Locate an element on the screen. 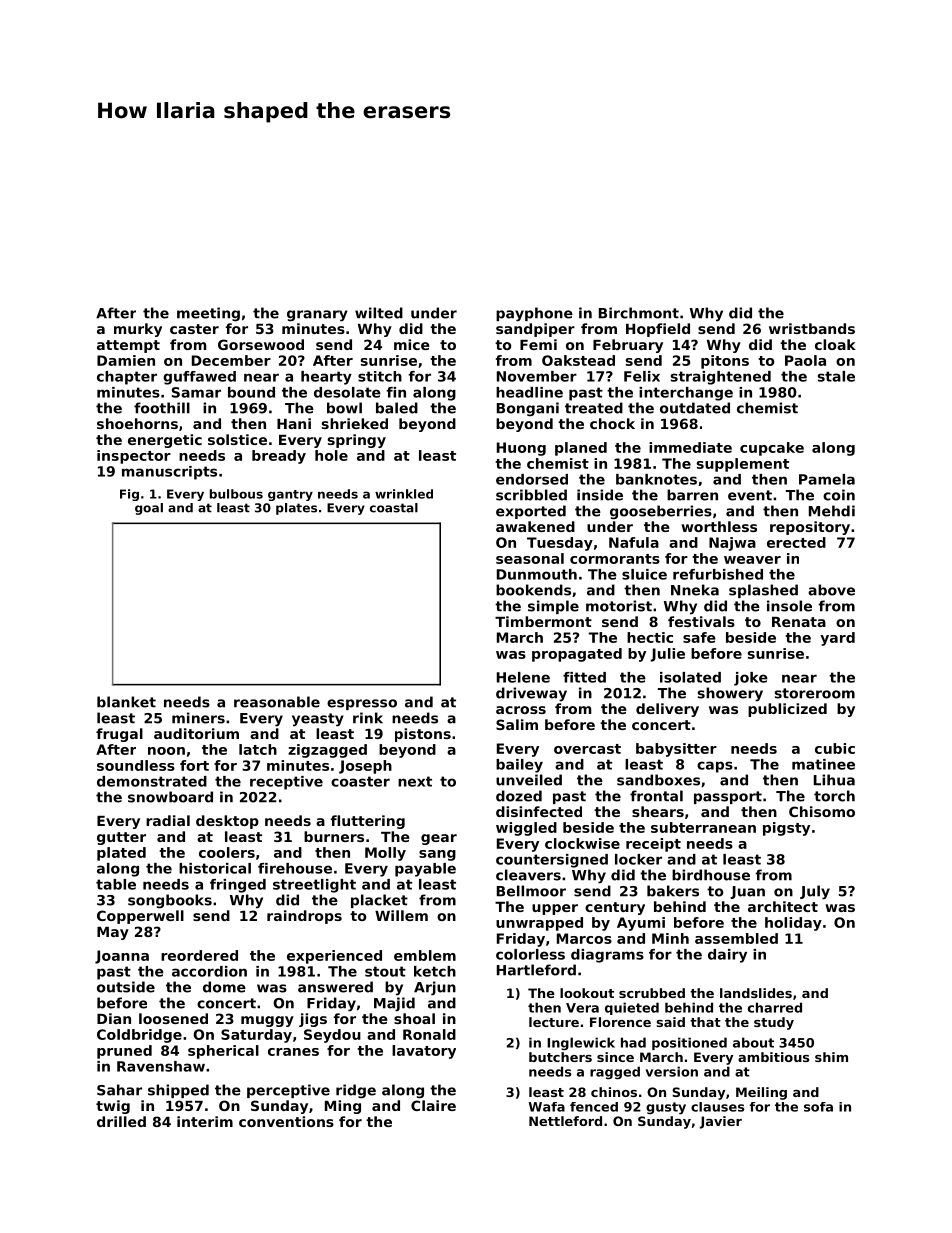  outdated is located at coordinates (695, 408).
